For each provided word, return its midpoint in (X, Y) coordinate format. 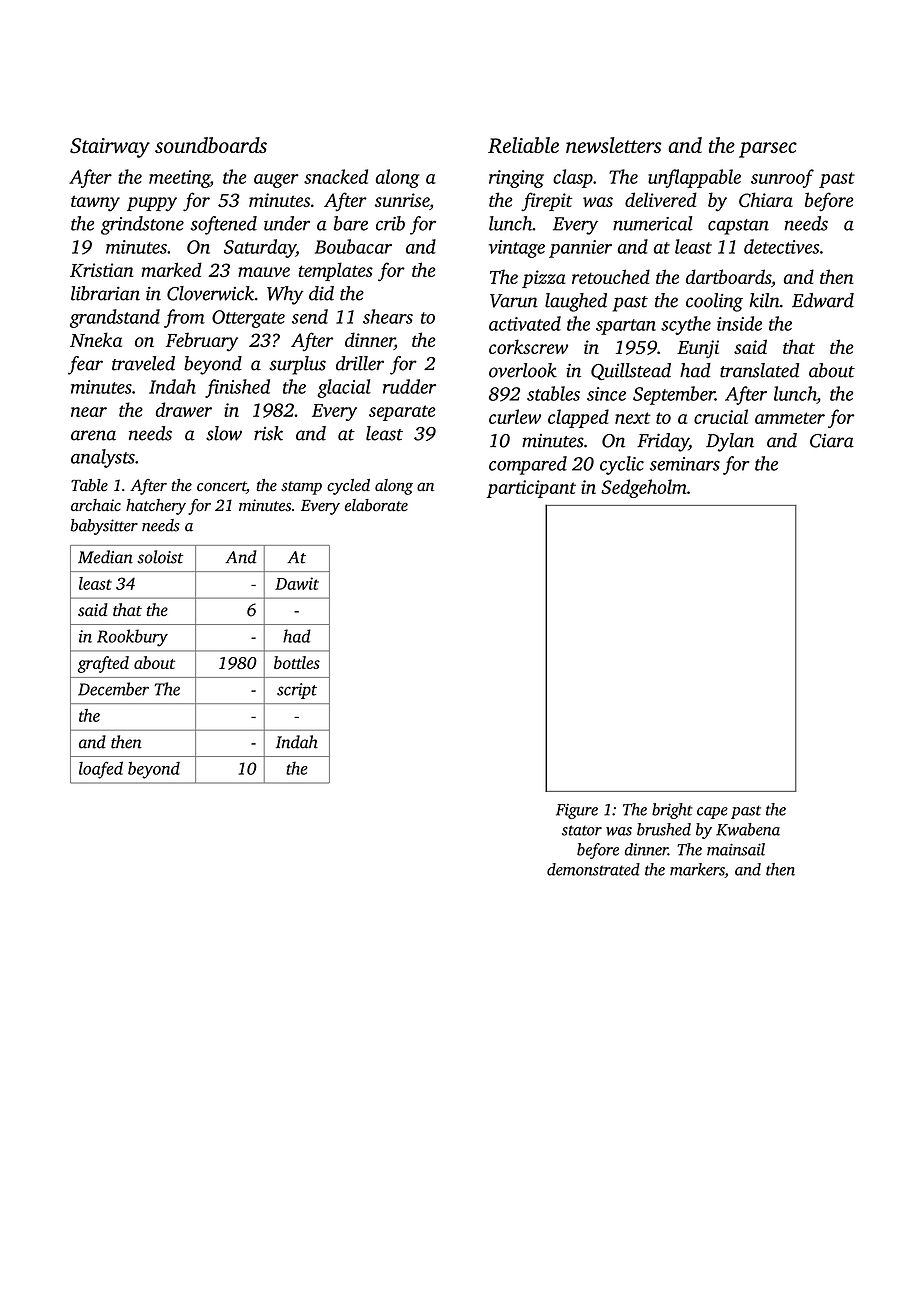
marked (171, 269)
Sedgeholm (644, 488)
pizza (544, 279)
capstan (738, 227)
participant (531, 489)
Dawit (297, 583)
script (297, 691)
